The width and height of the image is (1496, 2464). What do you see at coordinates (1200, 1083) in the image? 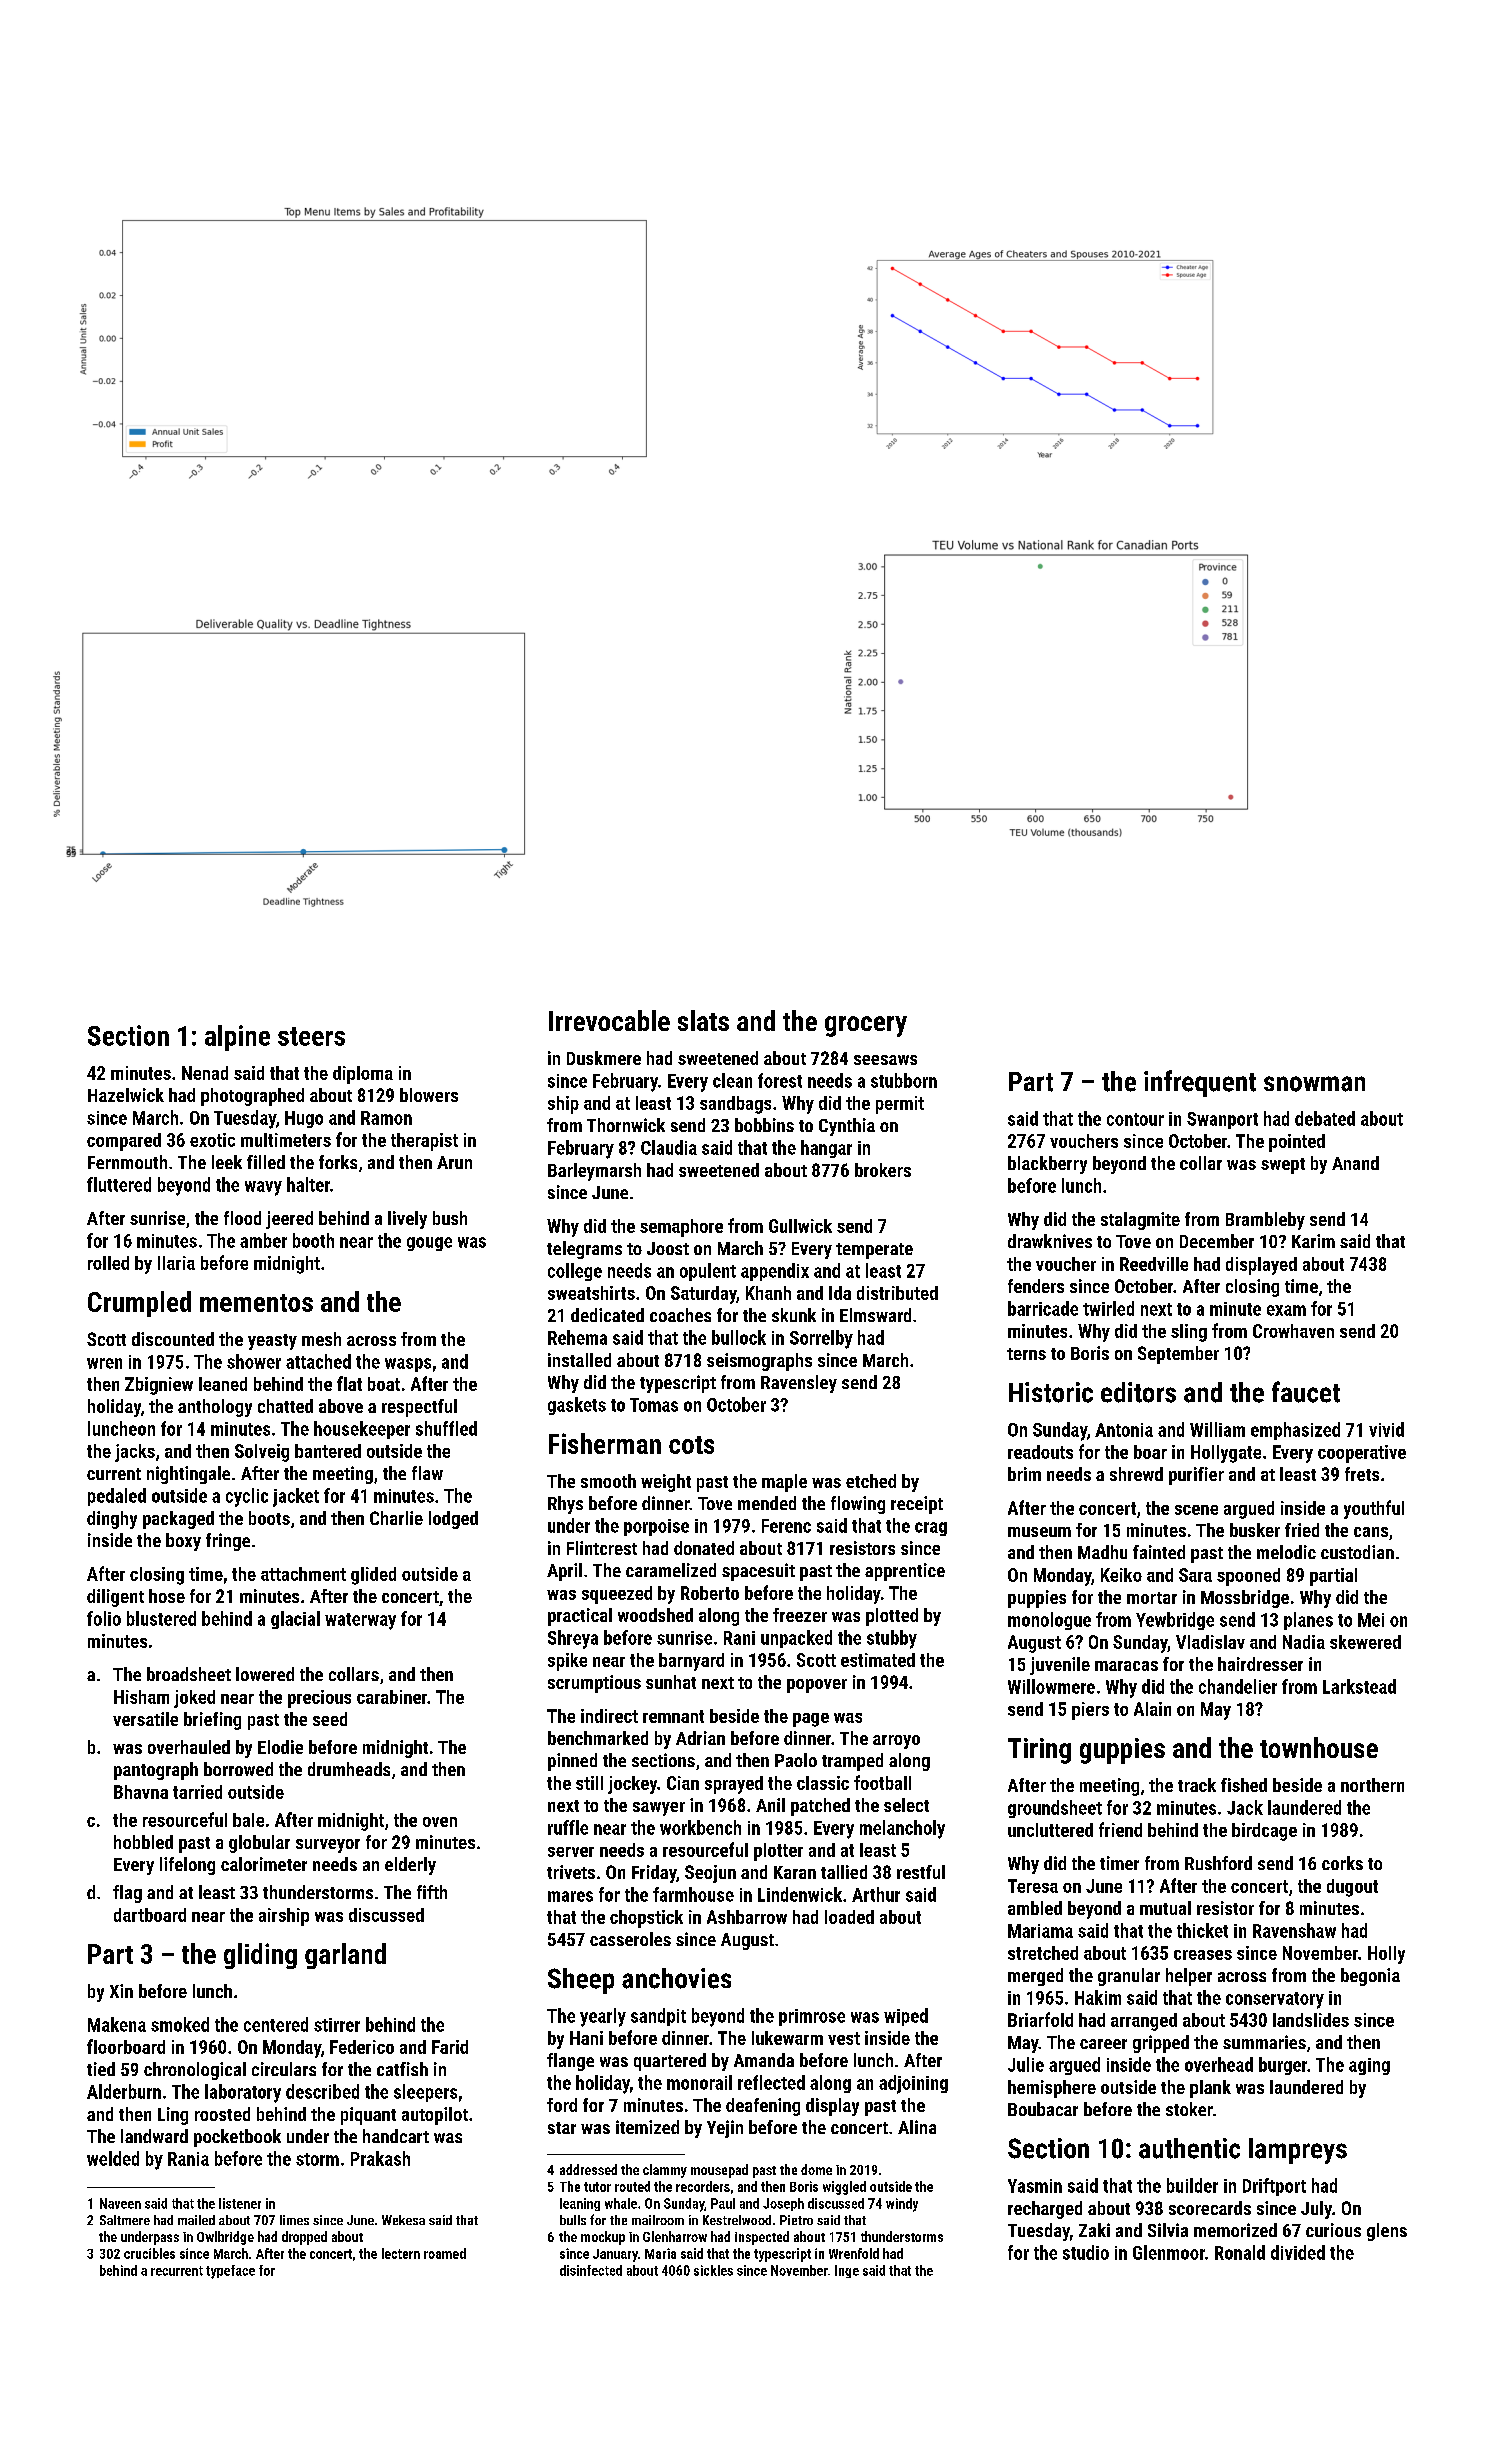
I see `infrequent` at bounding box center [1200, 1083].
